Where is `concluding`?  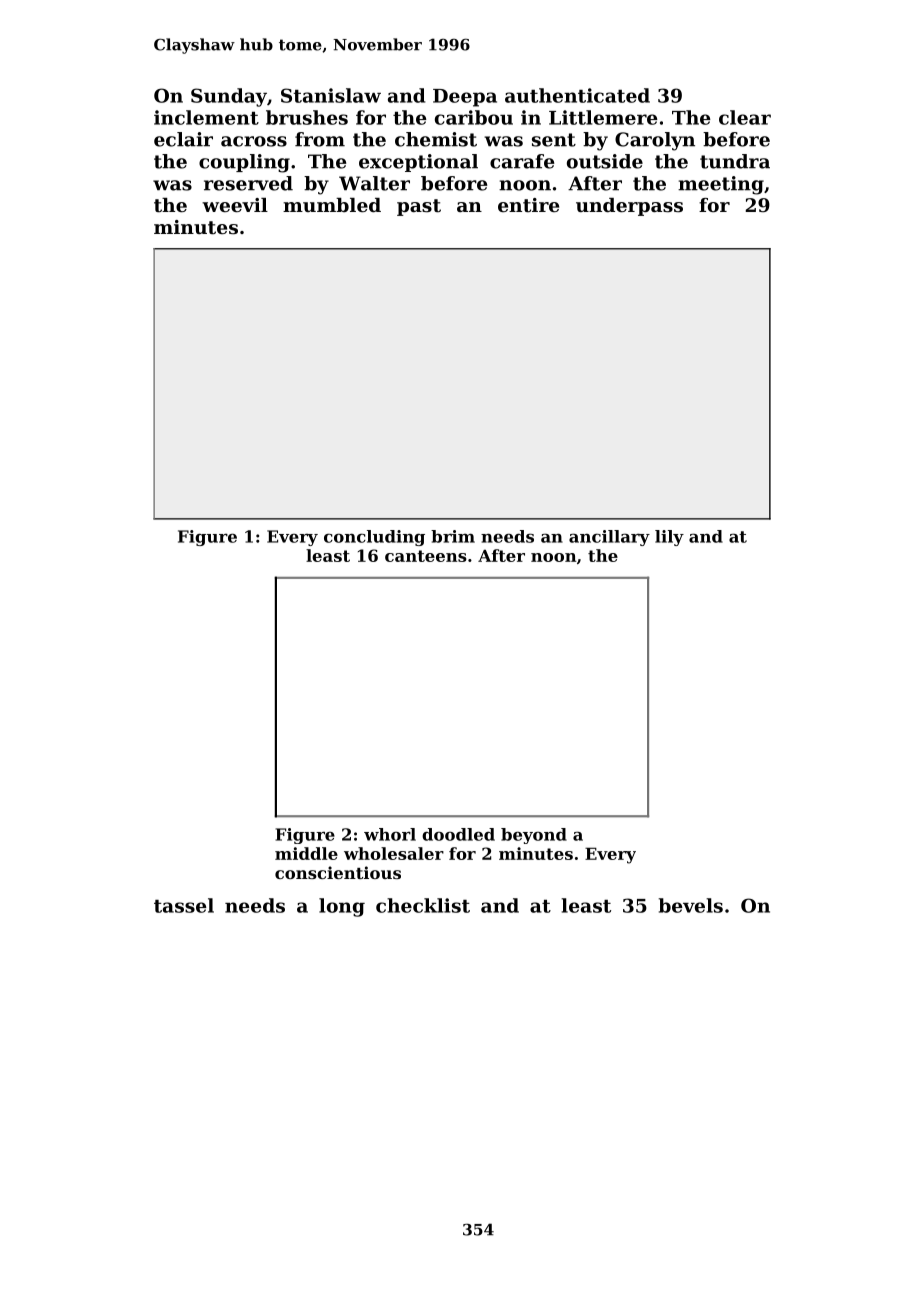
concluding is located at coordinates (374, 538).
